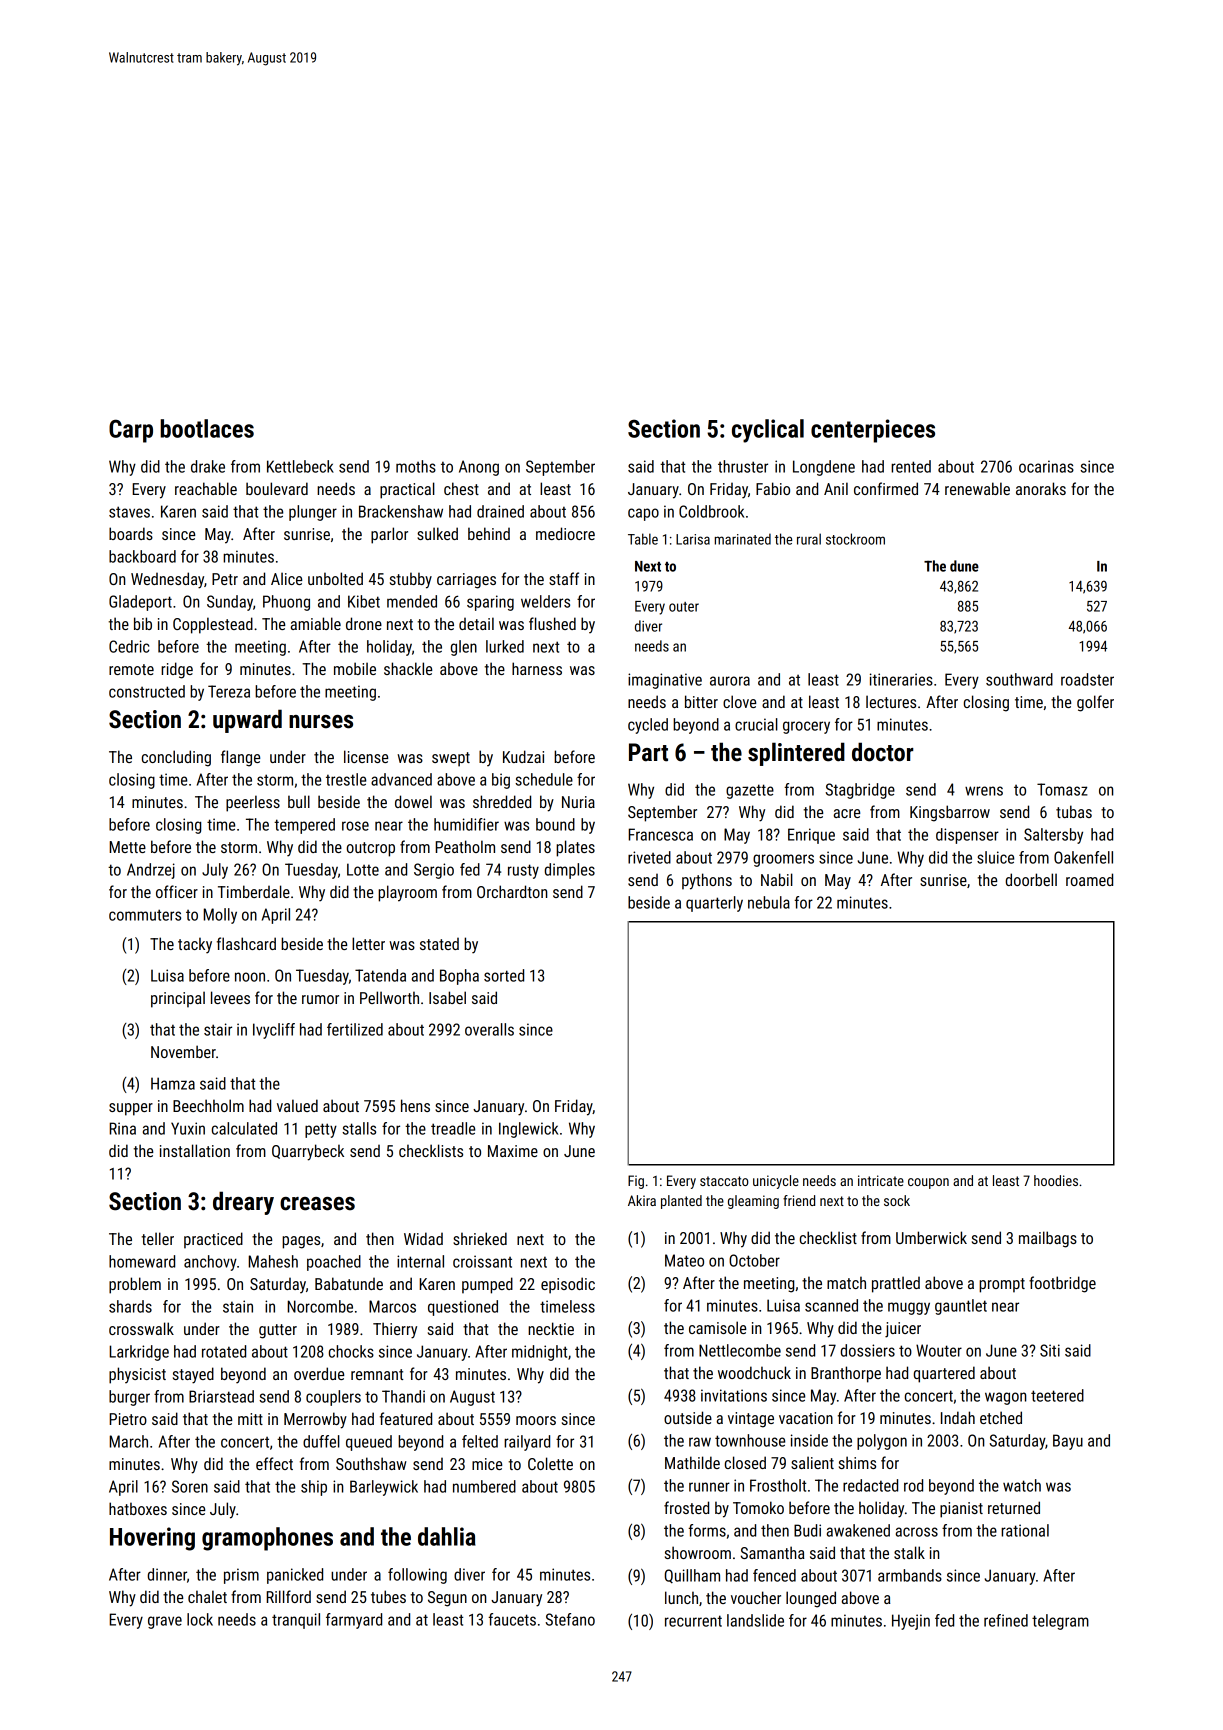 This document has height=1730, width=1223. I want to click on recurrent, so click(693, 1621).
